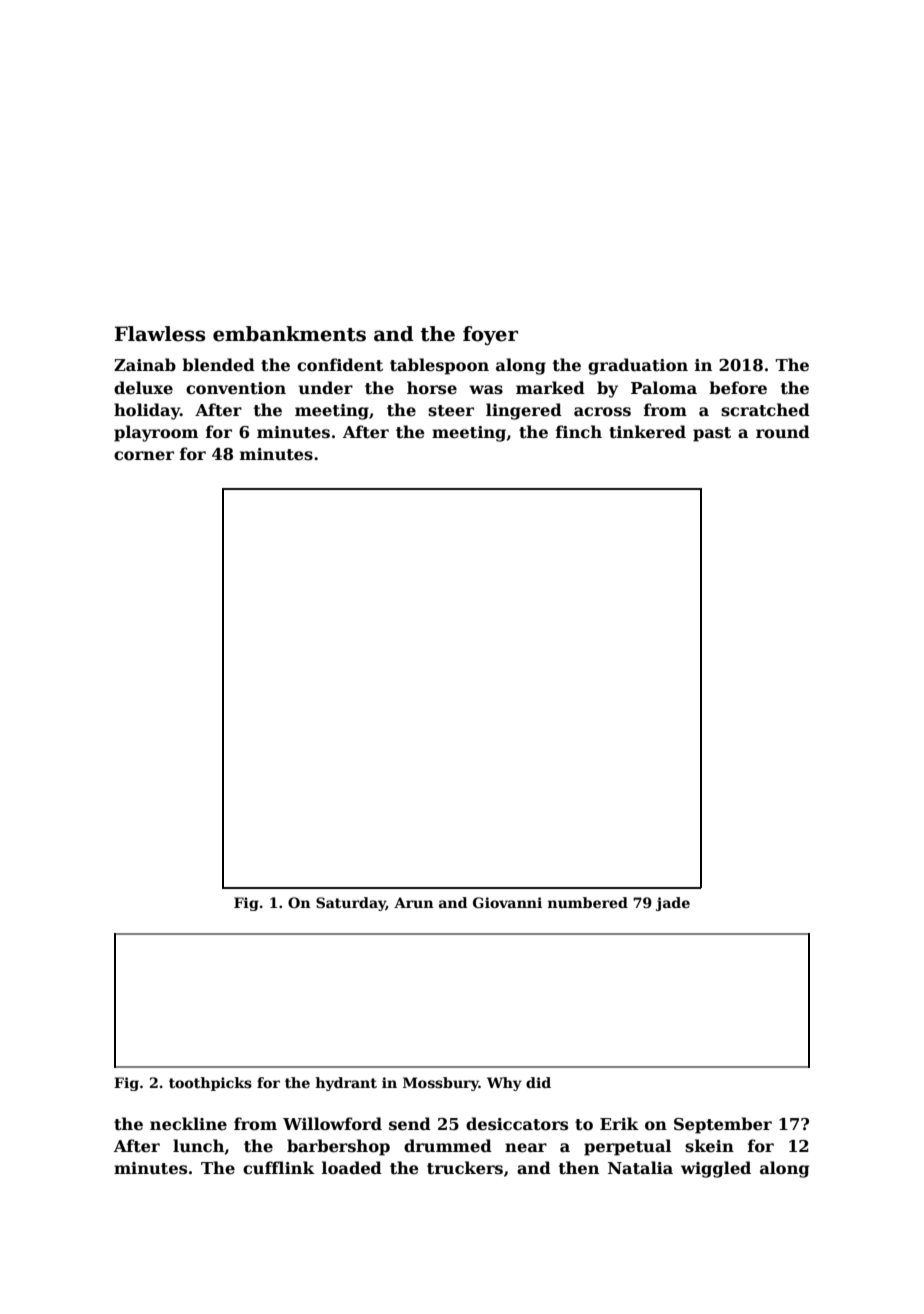 This page has width=924, height=1314. I want to click on steer, so click(451, 411).
